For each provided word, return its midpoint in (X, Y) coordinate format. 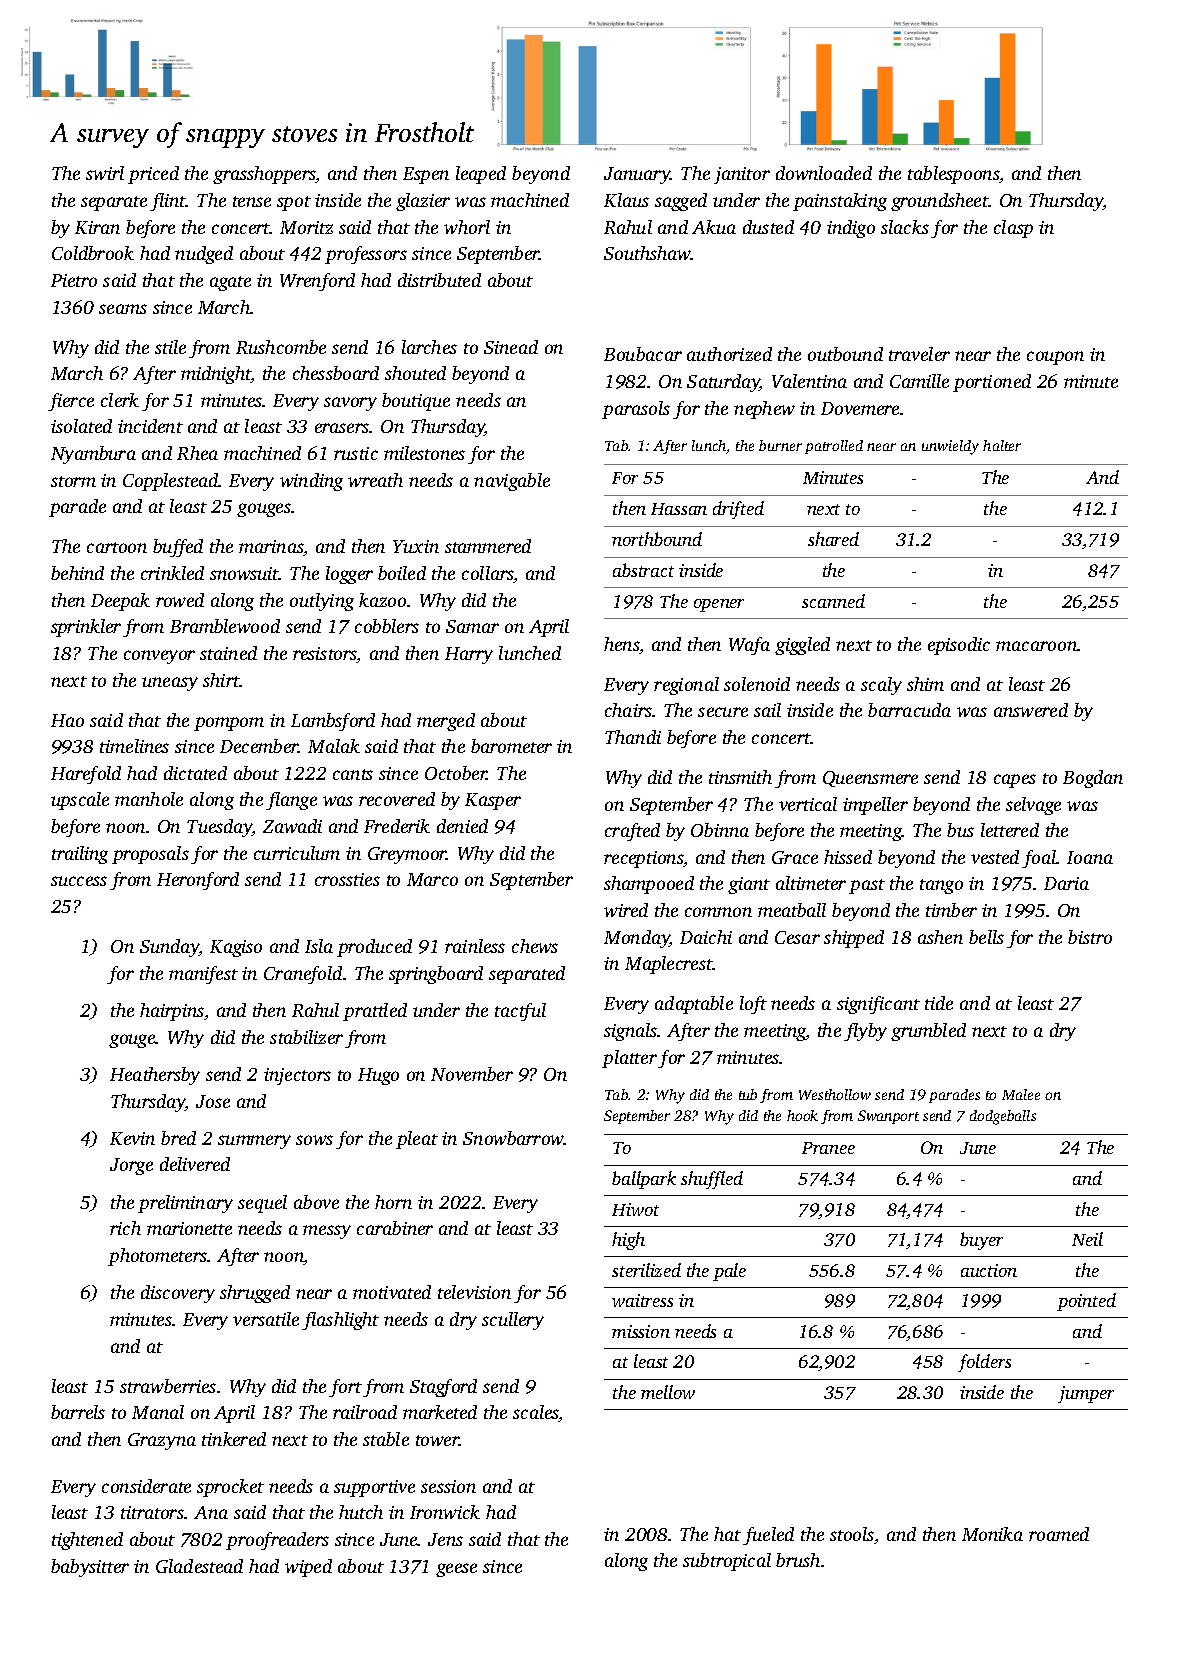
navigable (512, 482)
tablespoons (954, 175)
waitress (642, 1300)
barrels (78, 1412)
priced (153, 175)
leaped (481, 175)
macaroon (1036, 646)
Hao (67, 720)
